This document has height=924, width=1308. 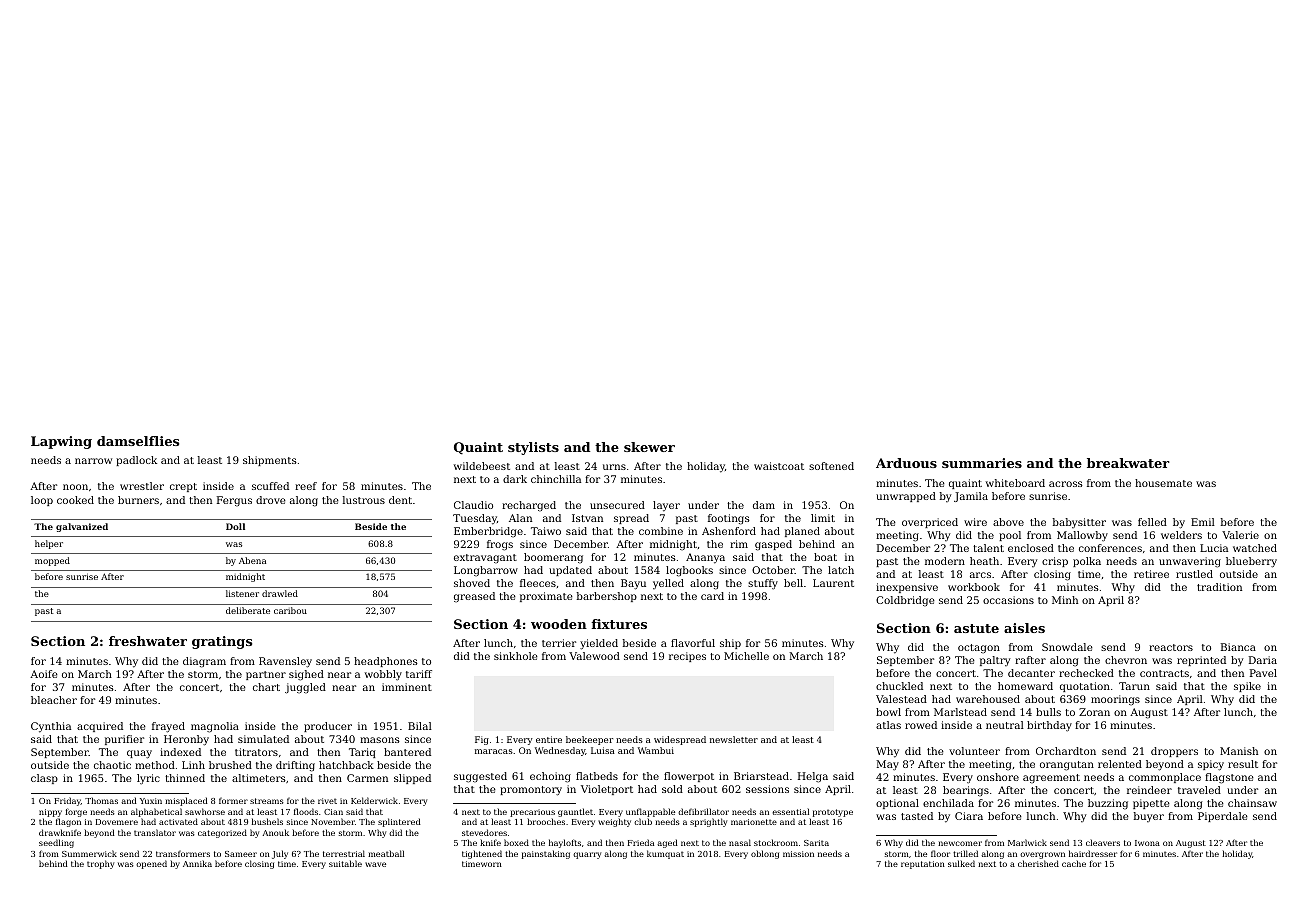 I want to click on breakwater, so click(x=1128, y=463).
